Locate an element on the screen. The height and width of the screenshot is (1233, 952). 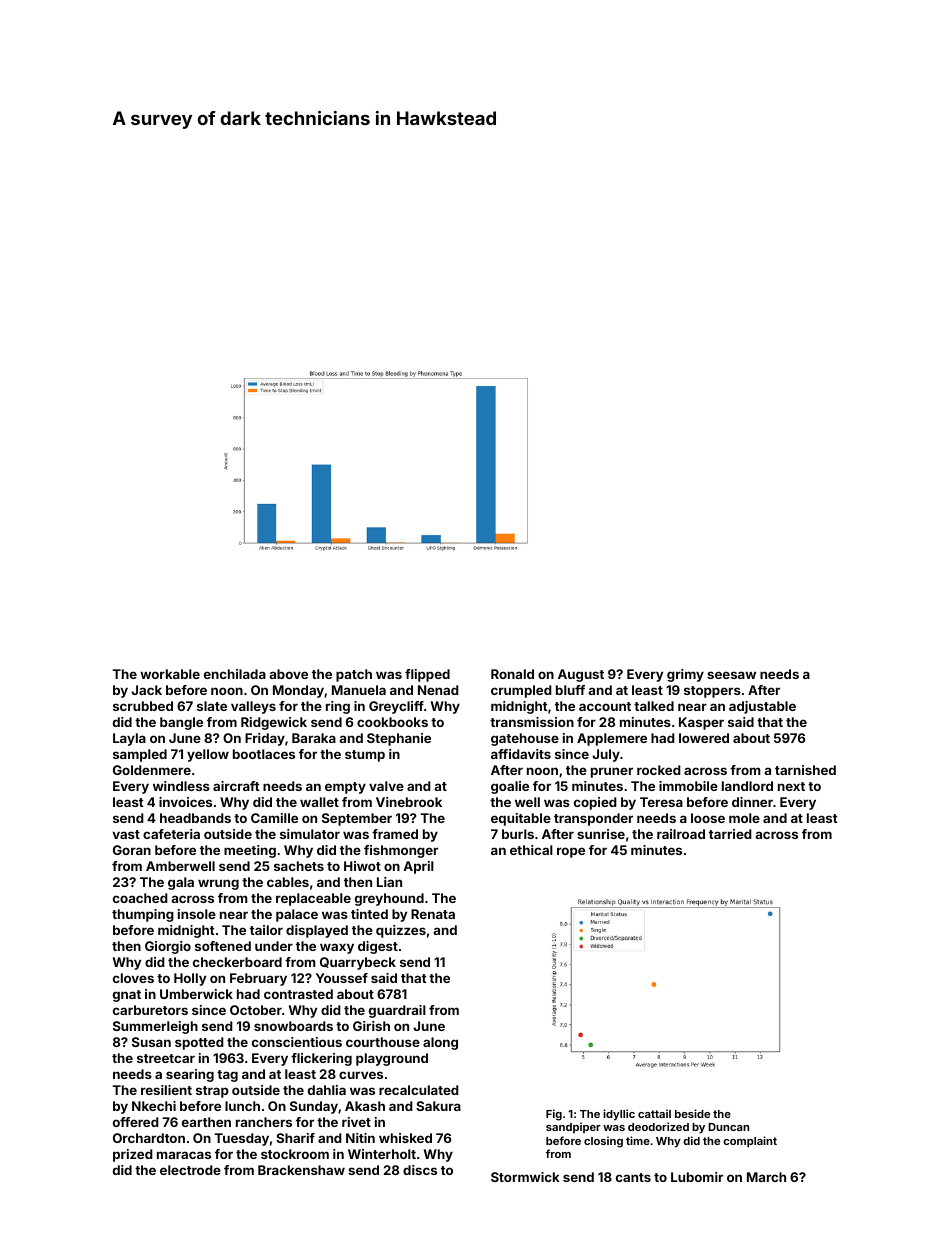
along is located at coordinates (440, 1043).
